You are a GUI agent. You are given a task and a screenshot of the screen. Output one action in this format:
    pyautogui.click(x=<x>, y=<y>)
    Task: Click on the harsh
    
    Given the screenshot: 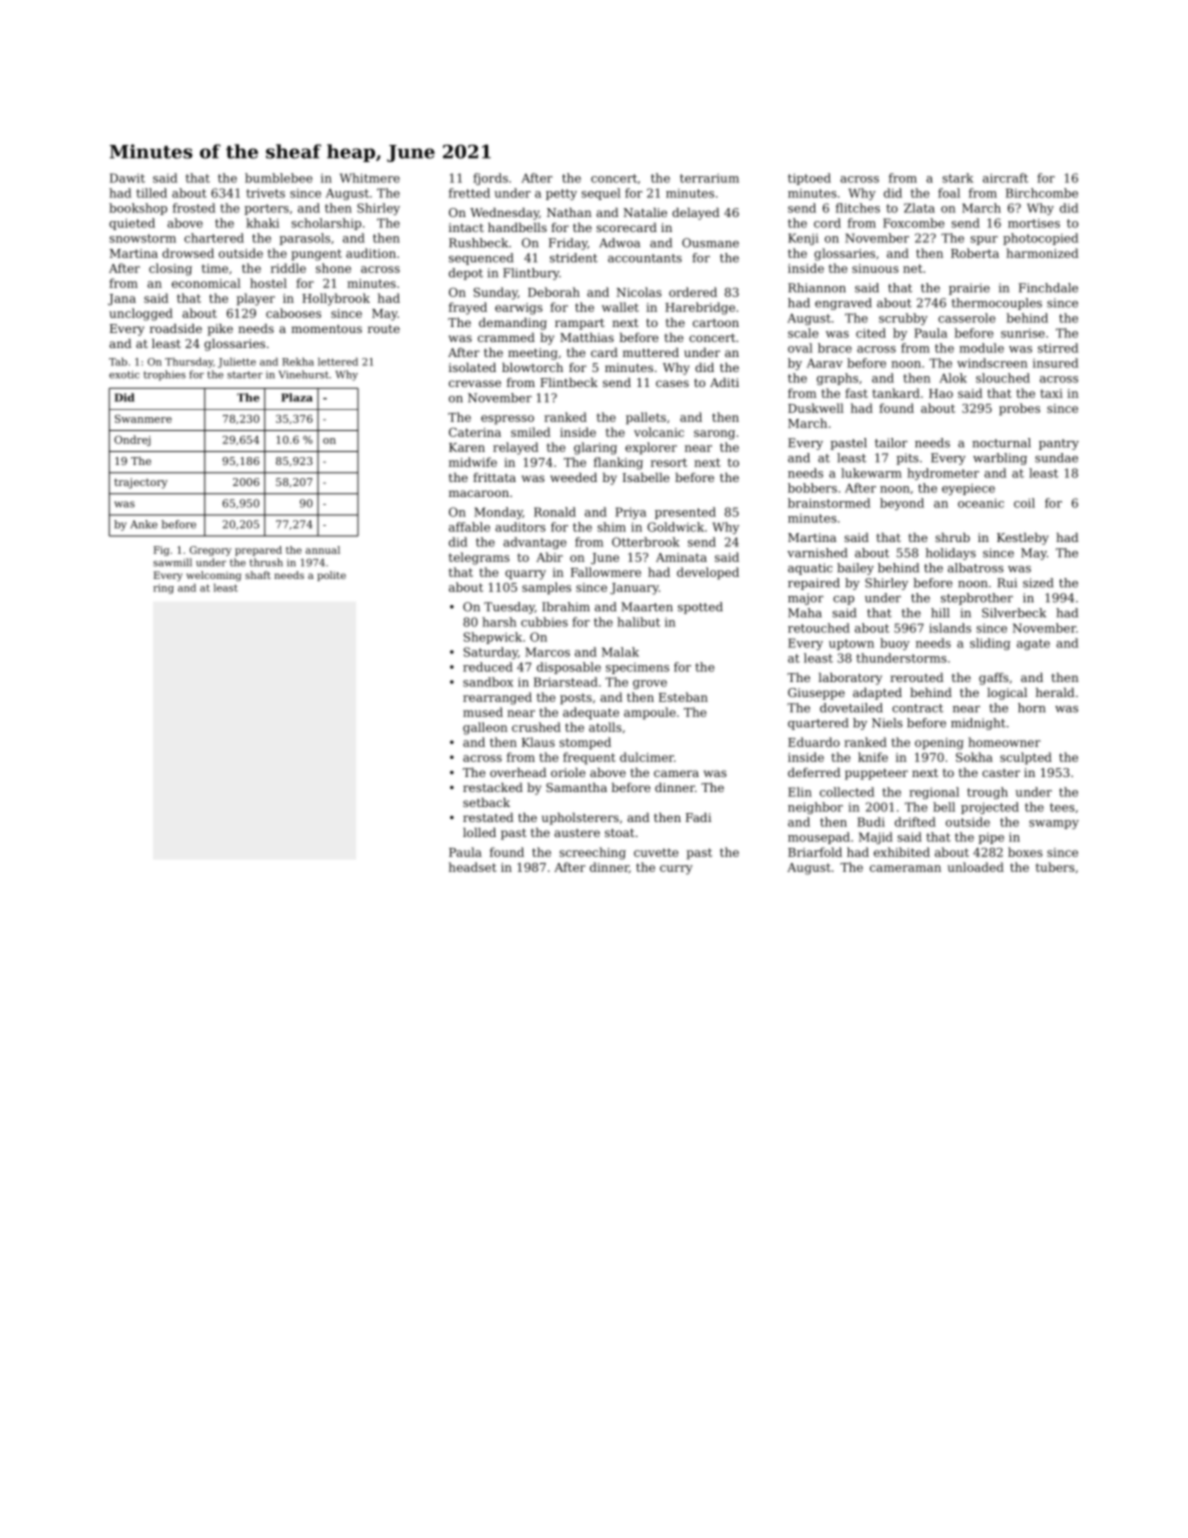 What is the action you would take?
    pyautogui.click(x=499, y=622)
